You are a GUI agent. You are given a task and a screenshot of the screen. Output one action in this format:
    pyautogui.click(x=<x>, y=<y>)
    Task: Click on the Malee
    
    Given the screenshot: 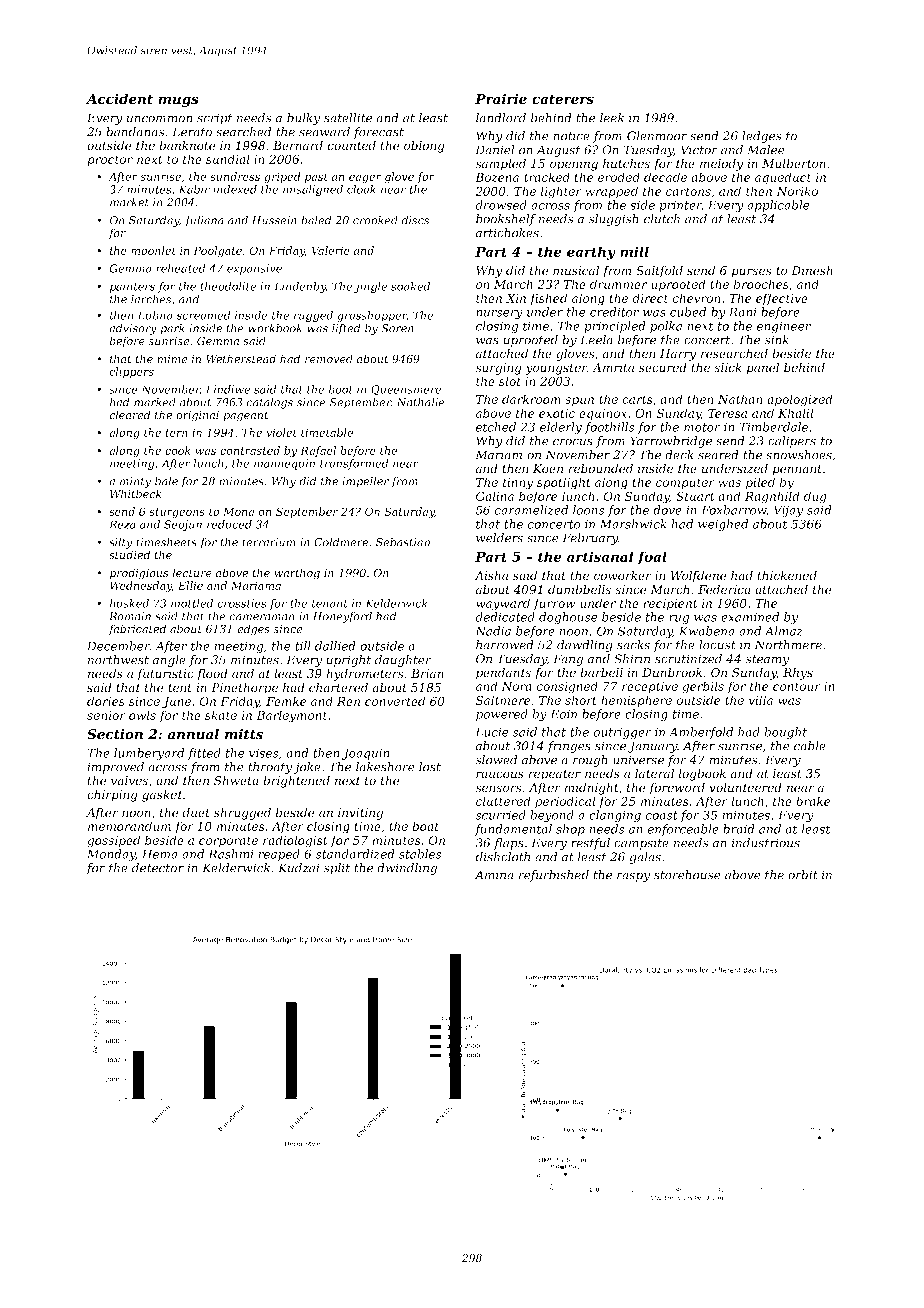 What is the action you would take?
    pyautogui.click(x=766, y=150)
